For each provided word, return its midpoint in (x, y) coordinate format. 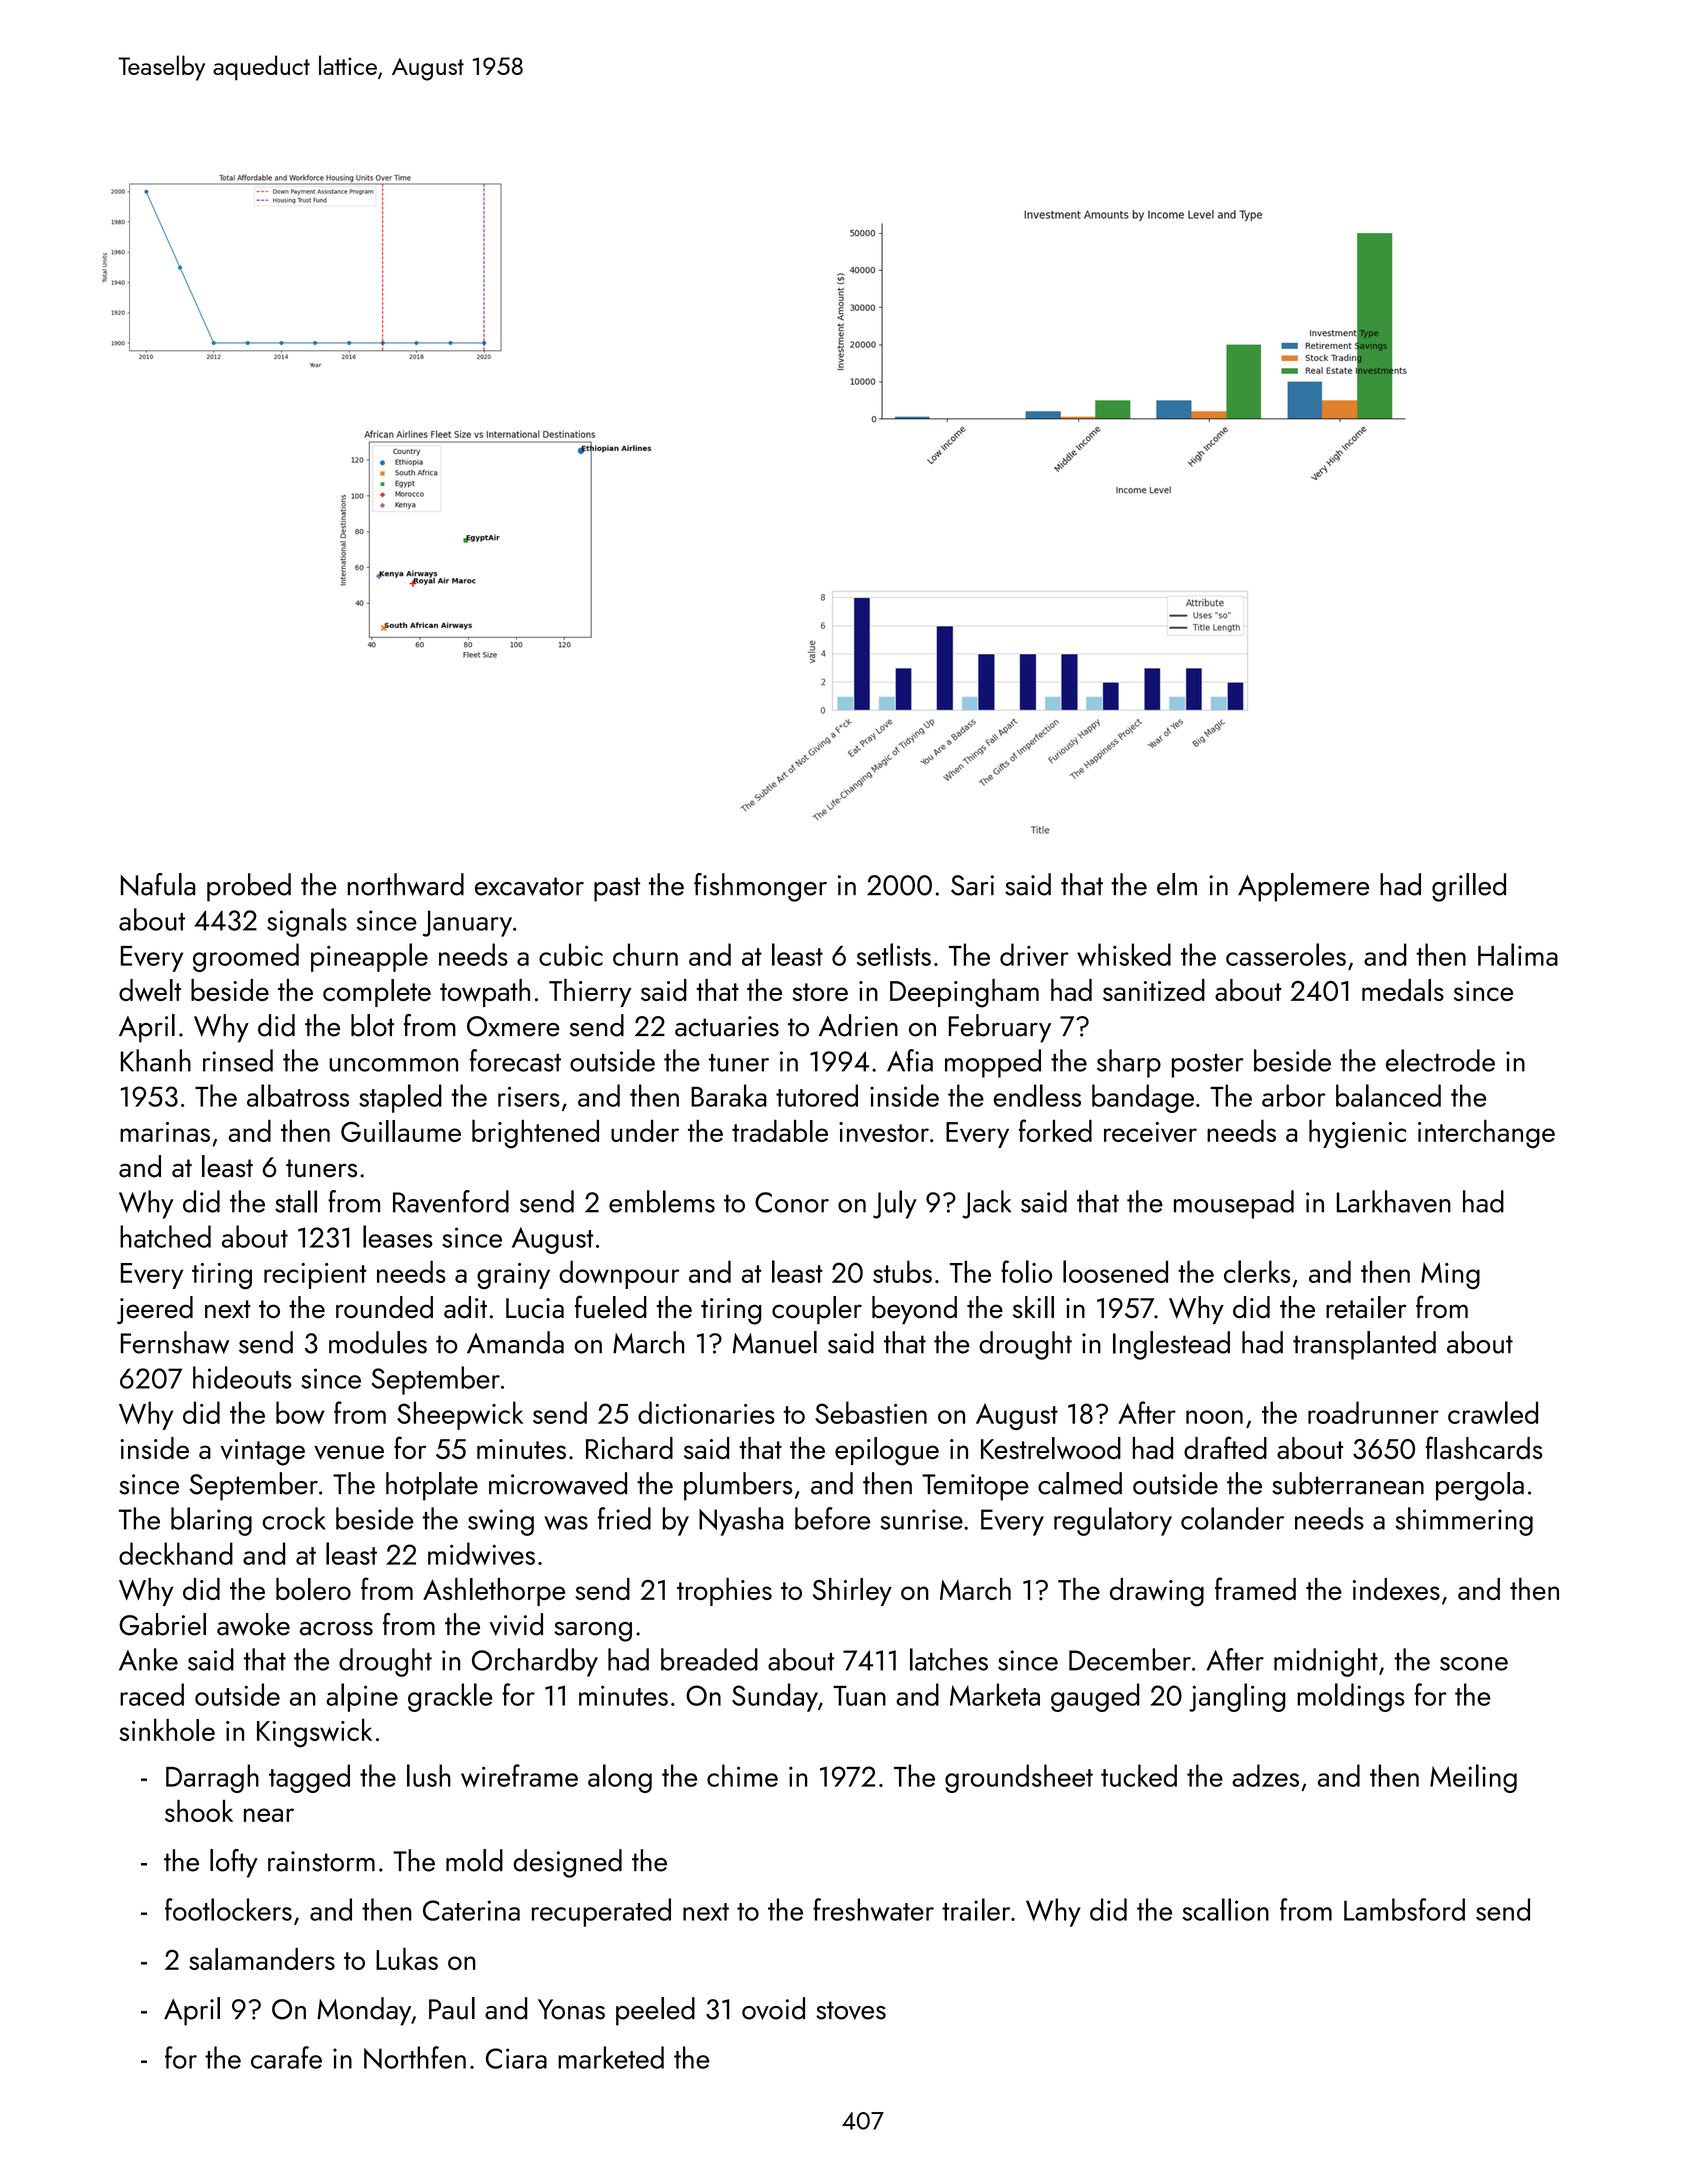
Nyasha (741, 1521)
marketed (611, 2057)
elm (1177, 884)
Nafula (158, 884)
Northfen (415, 2057)
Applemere (1303, 887)
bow (300, 1412)
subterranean (1348, 1483)
